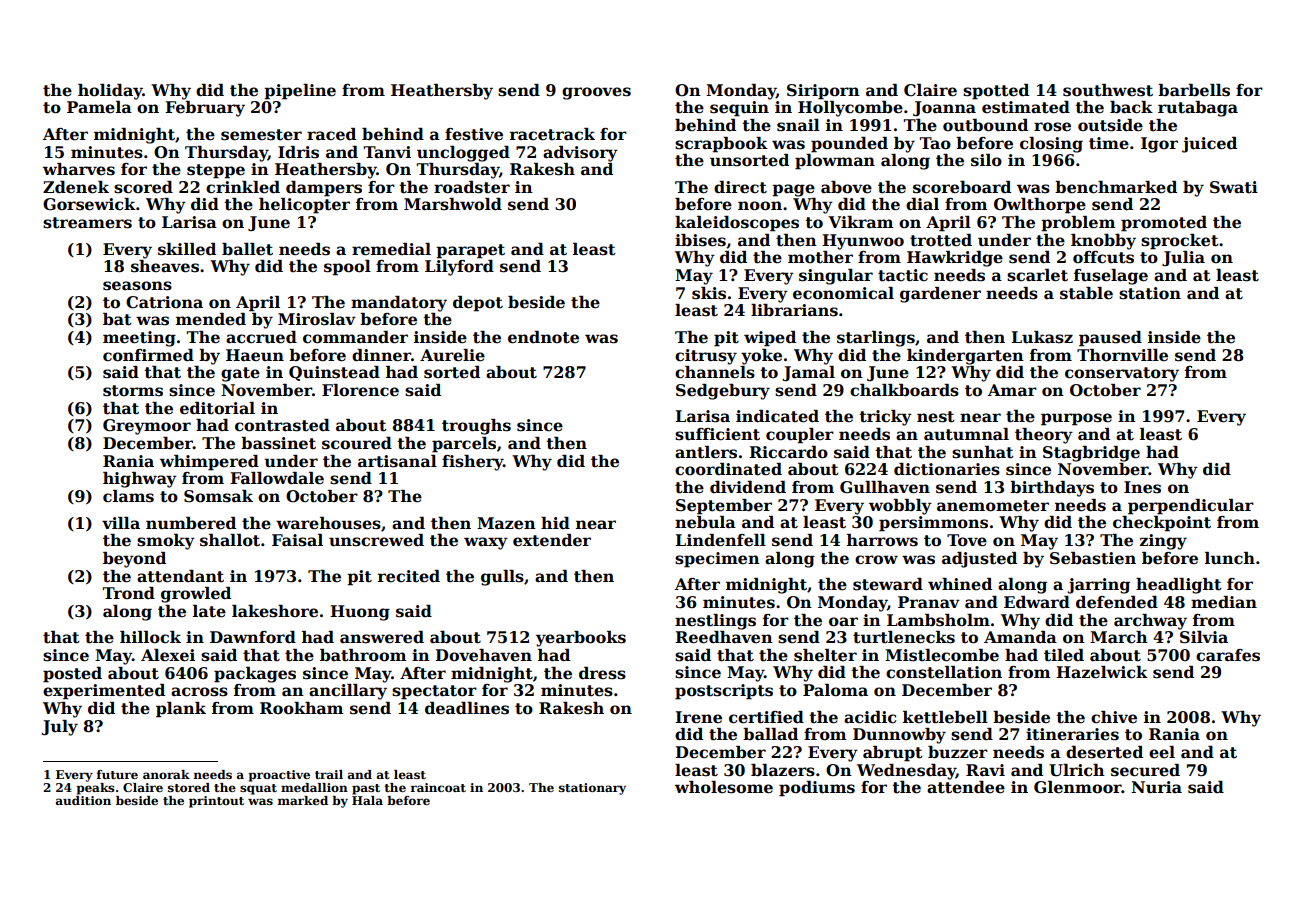 The image size is (1308, 924). Describe the element at coordinates (724, 637) in the image. I see `Reedhaven` at that location.
